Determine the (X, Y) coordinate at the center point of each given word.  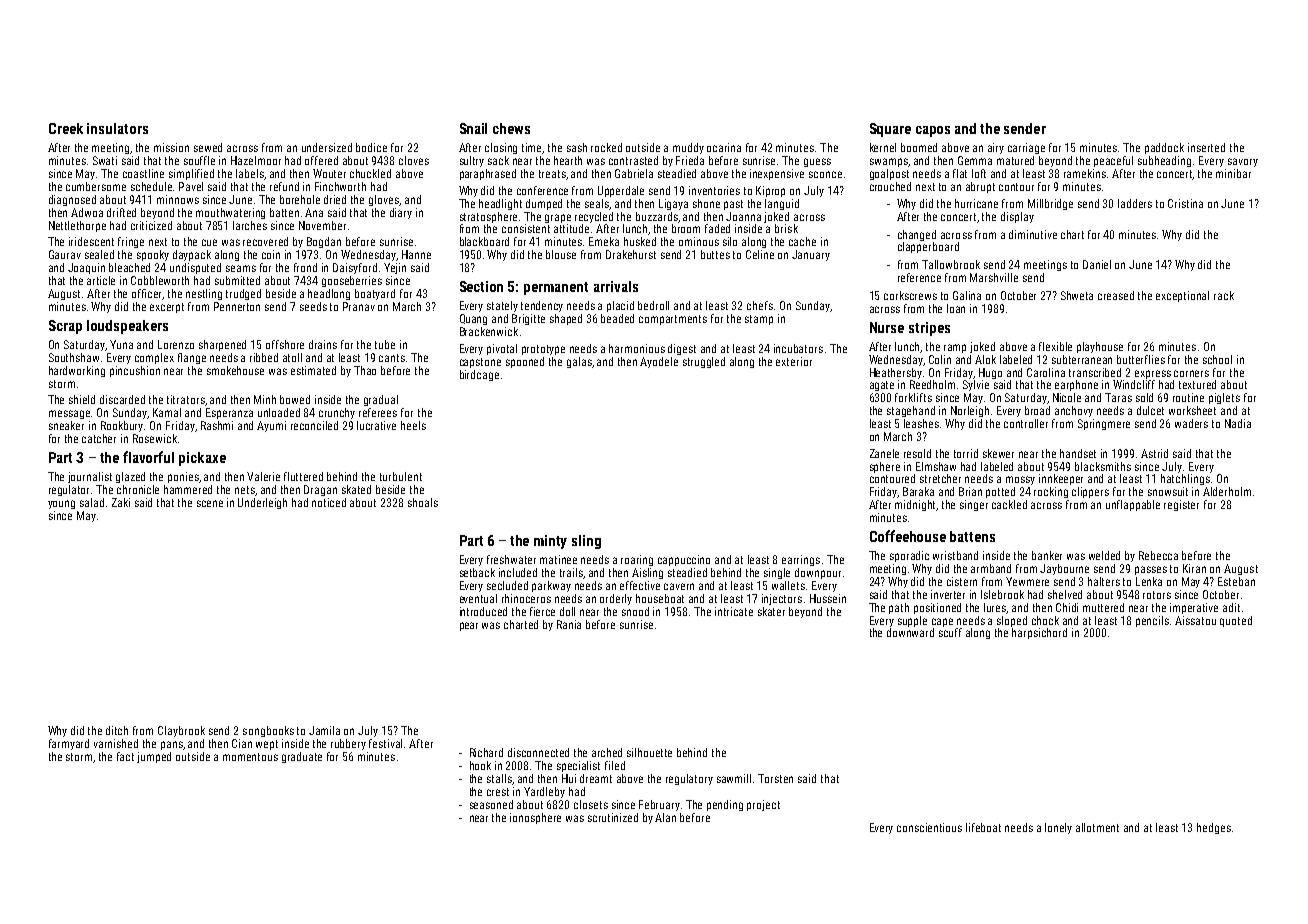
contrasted (633, 160)
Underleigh (262, 503)
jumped (154, 757)
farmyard (69, 744)
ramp (955, 348)
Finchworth (340, 186)
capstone (480, 363)
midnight (916, 505)
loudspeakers (127, 327)
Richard (486, 752)
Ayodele (659, 362)
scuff (950, 632)
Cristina (1185, 203)
